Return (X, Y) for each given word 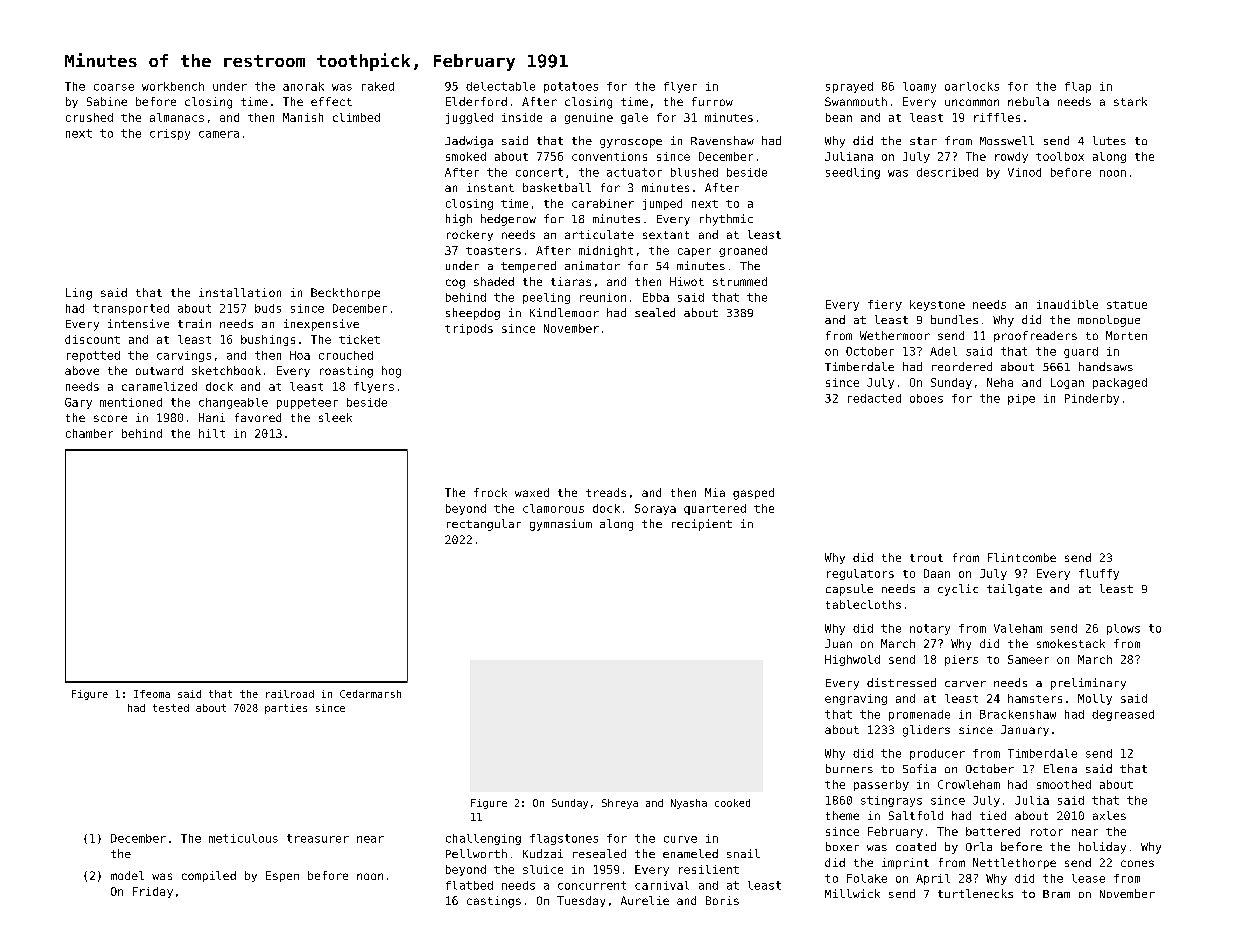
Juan (838, 643)
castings (494, 902)
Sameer (1028, 659)
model (127, 875)
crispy (170, 134)
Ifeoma (152, 694)
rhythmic (726, 220)
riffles (997, 117)
